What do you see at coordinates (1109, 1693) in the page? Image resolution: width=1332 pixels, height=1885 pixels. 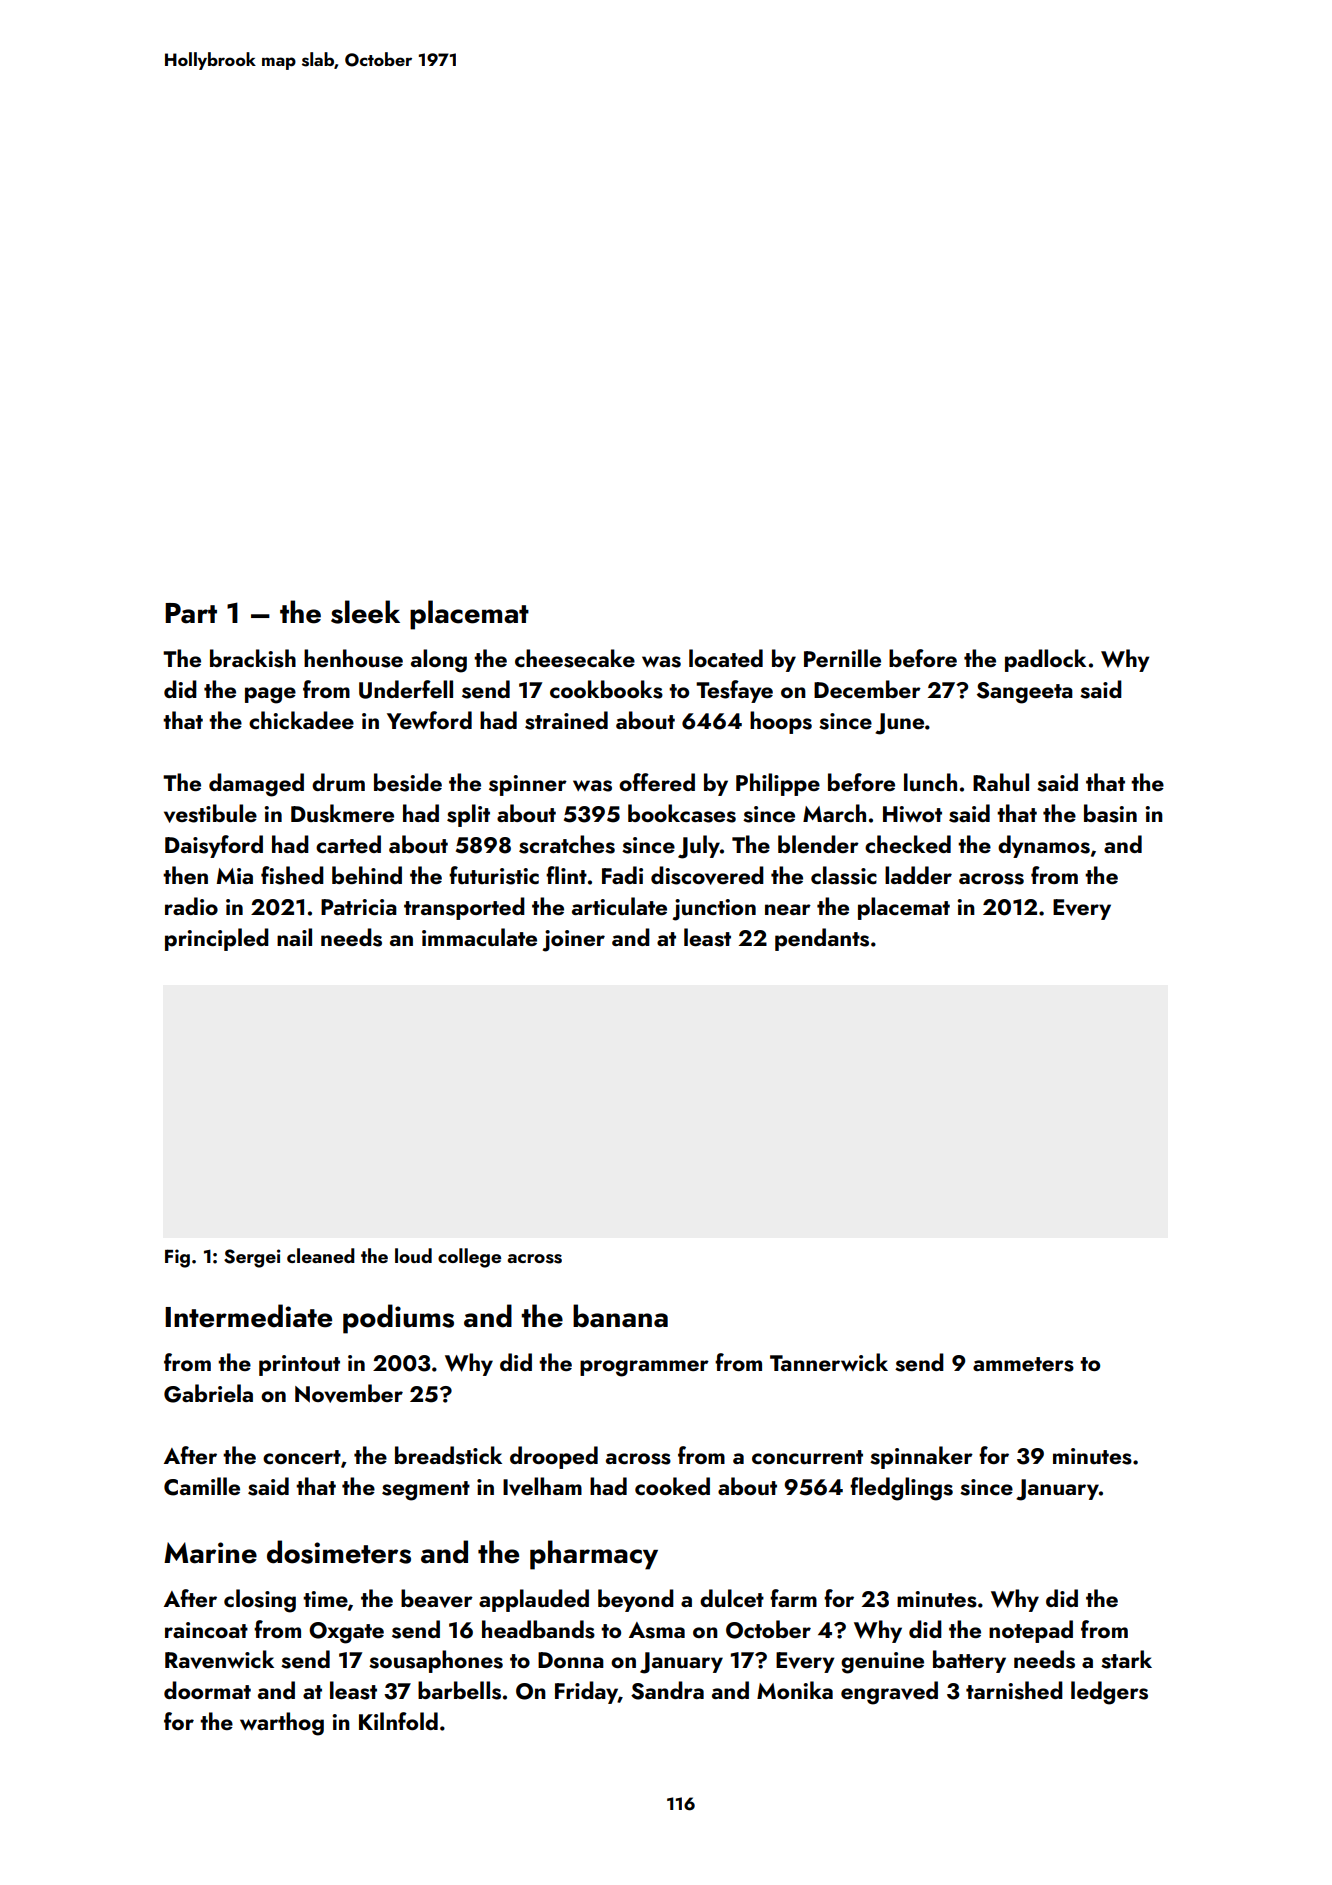 I see `ledgers` at bounding box center [1109, 1693].
